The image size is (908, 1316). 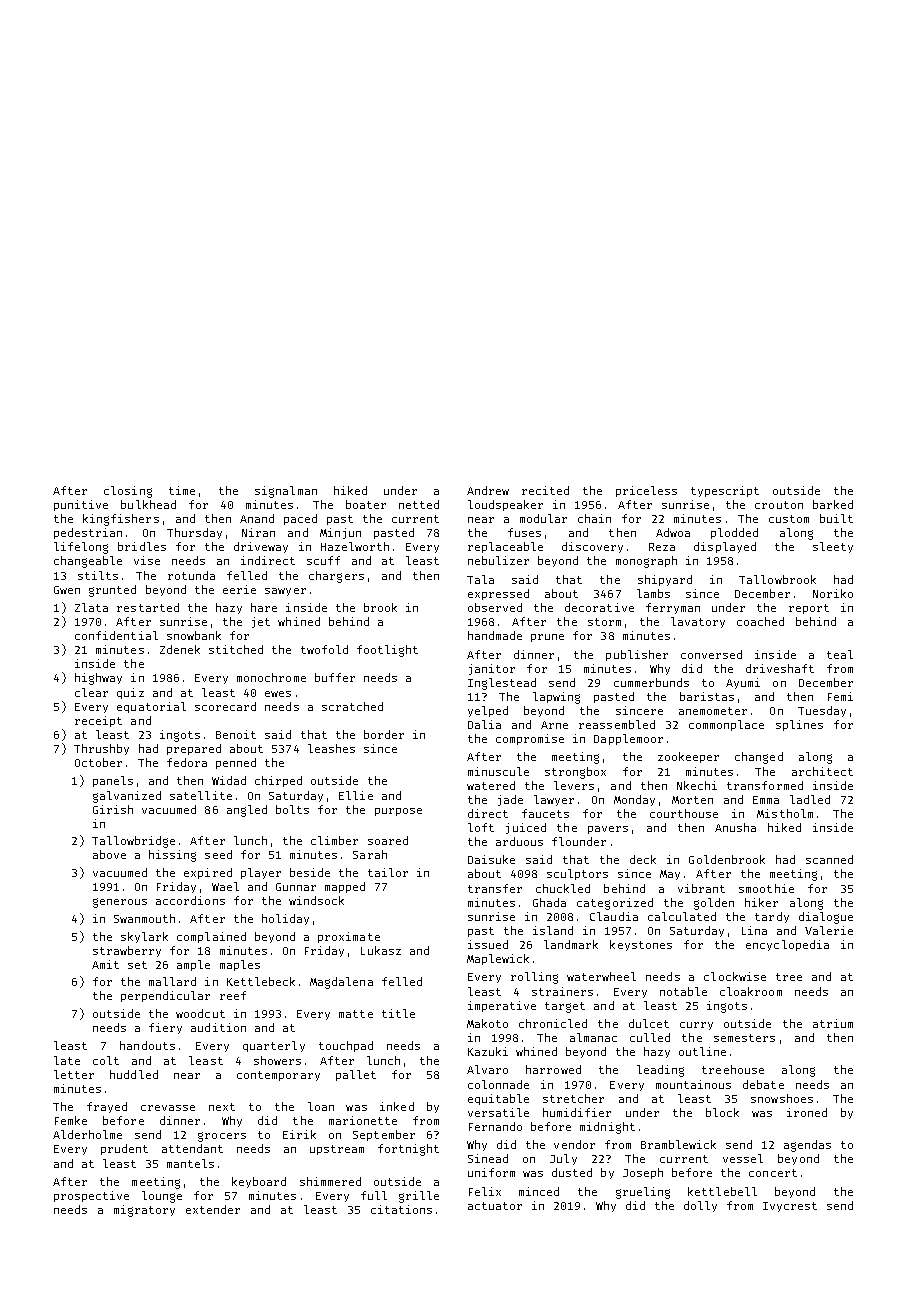 What do you see at coordinates (105, 964) in the document?
I see `Amit` at bounding box center [105, 964].
